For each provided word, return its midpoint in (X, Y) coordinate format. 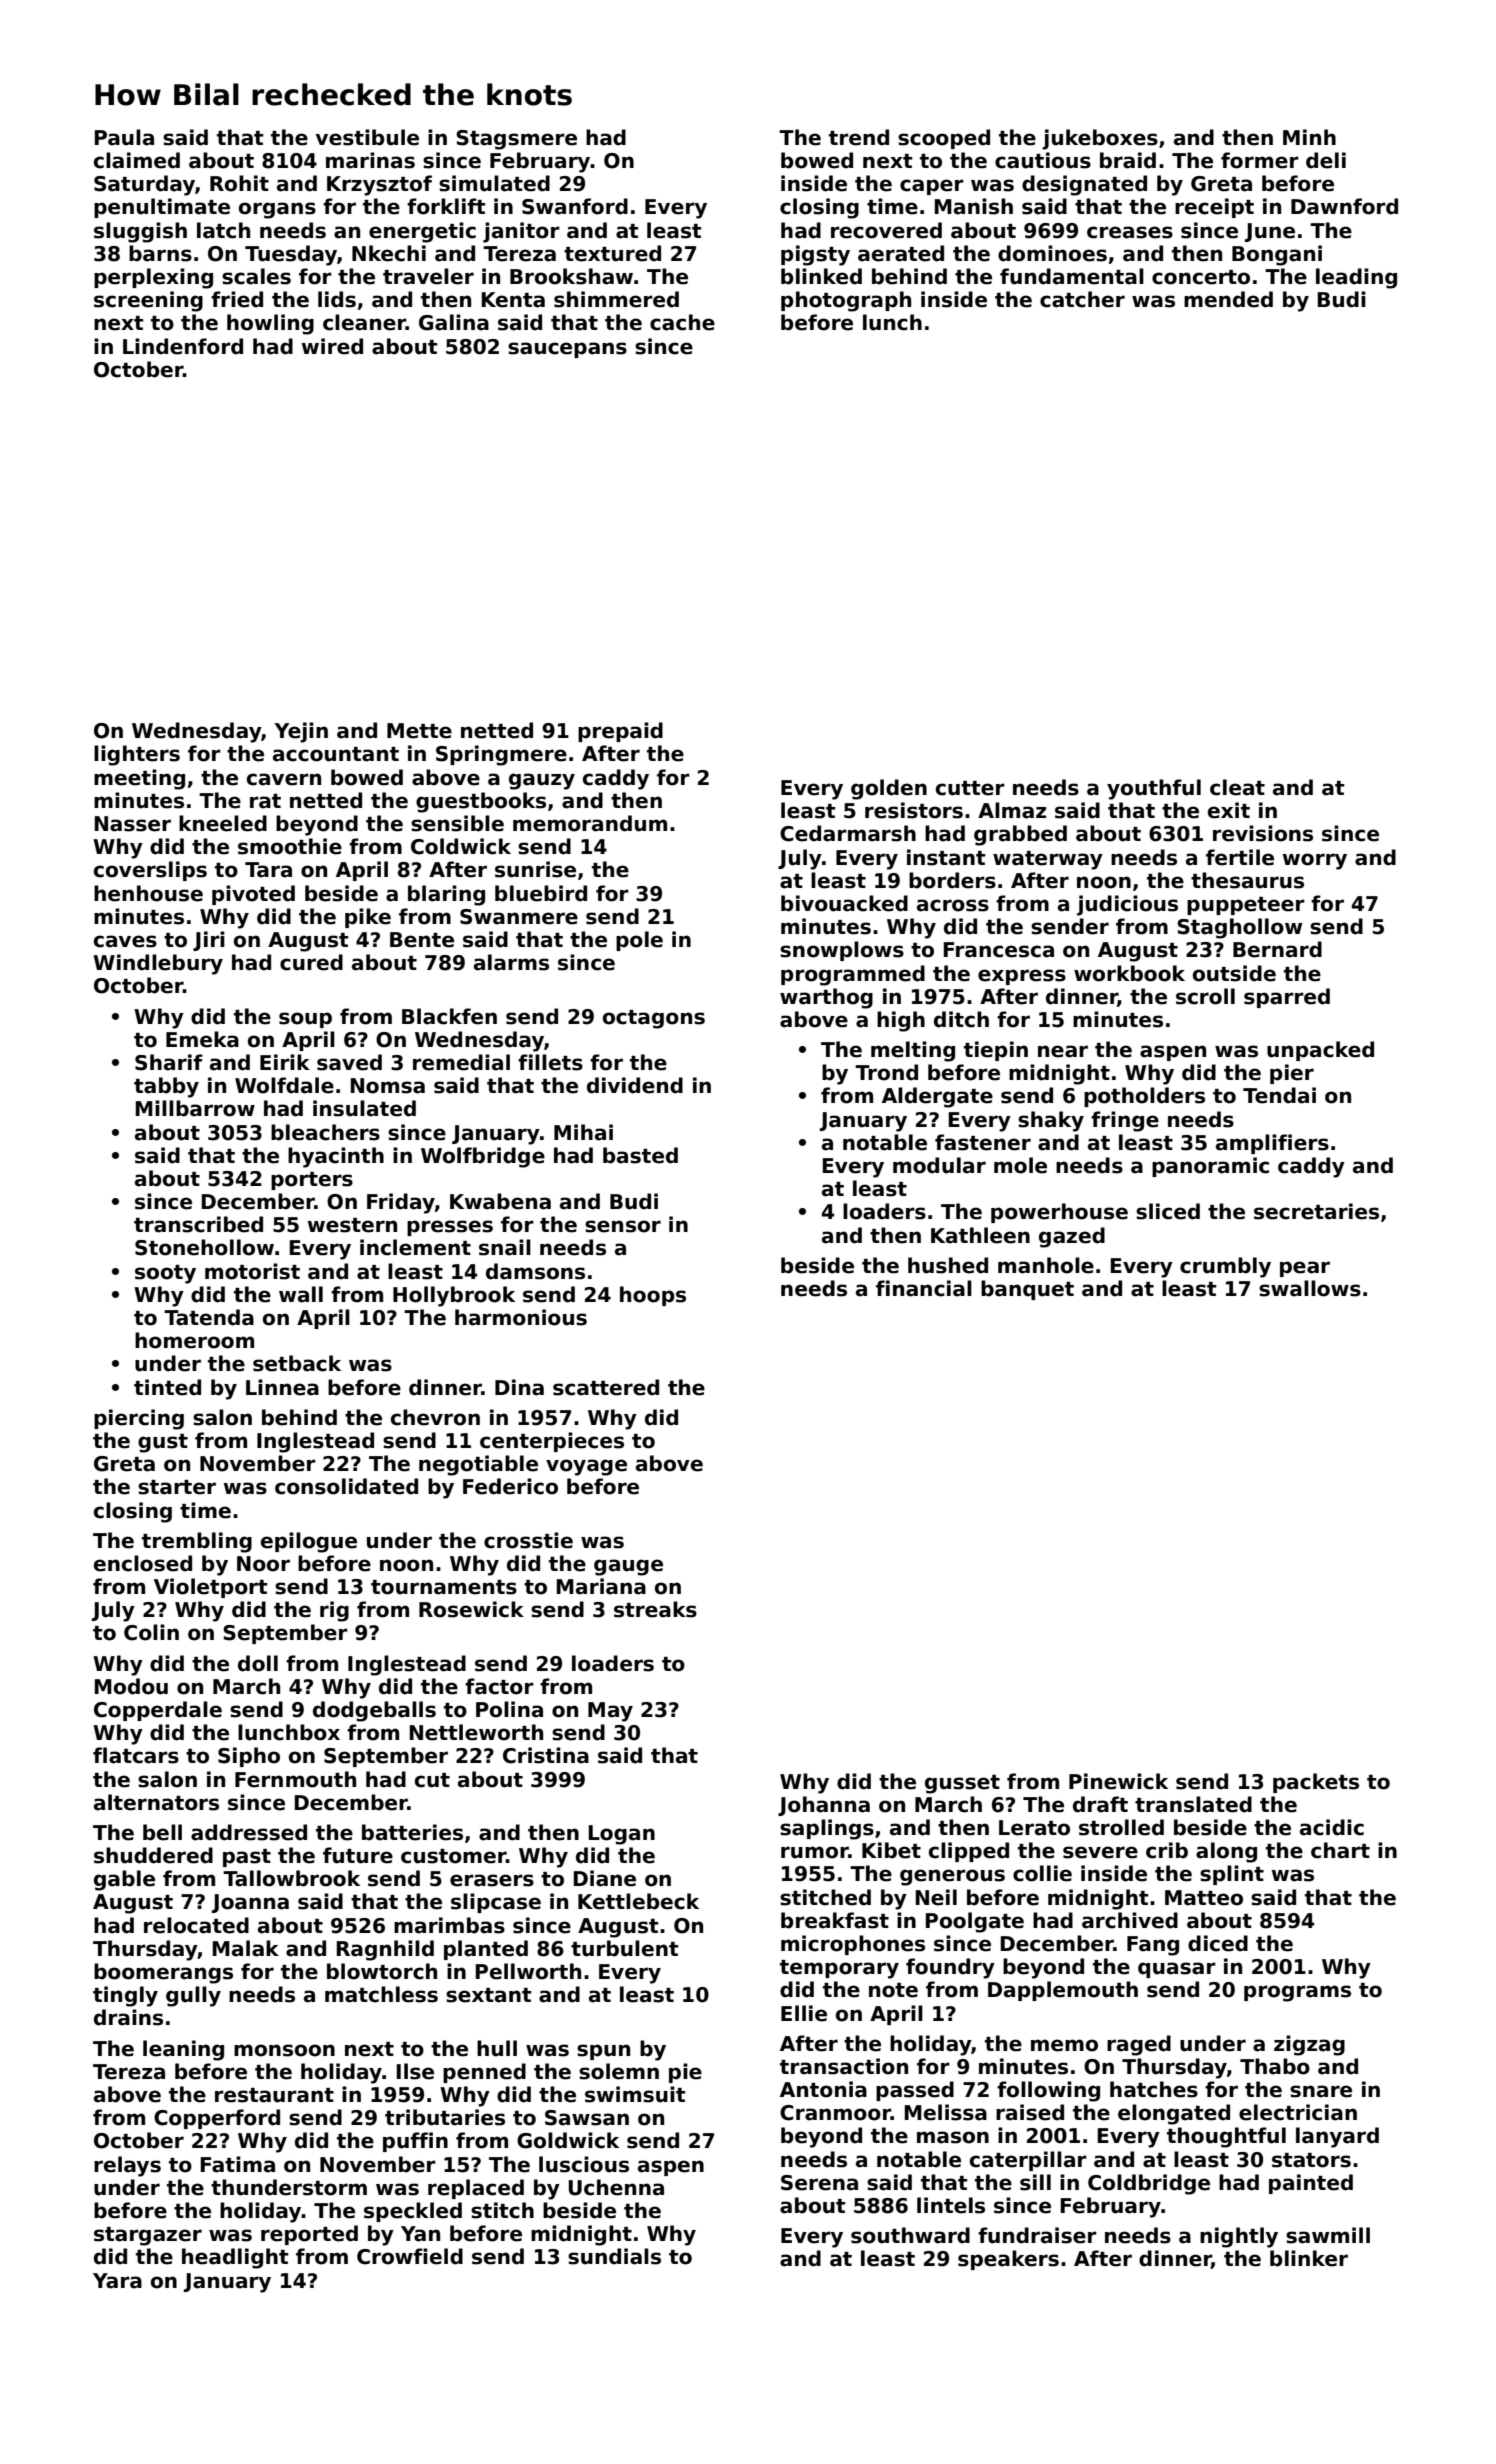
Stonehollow (204, 1247)
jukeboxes (1100, 139)
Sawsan (587, 2118)
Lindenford (183, 346)
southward (910, 2235)
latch (223, 230)
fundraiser (1037, 2235)
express (1022, 977)
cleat (1237, 787)
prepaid (620, 732)
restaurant (274, 2095)
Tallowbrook (291, 1878)
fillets (550, 1062)
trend (859, 137)
